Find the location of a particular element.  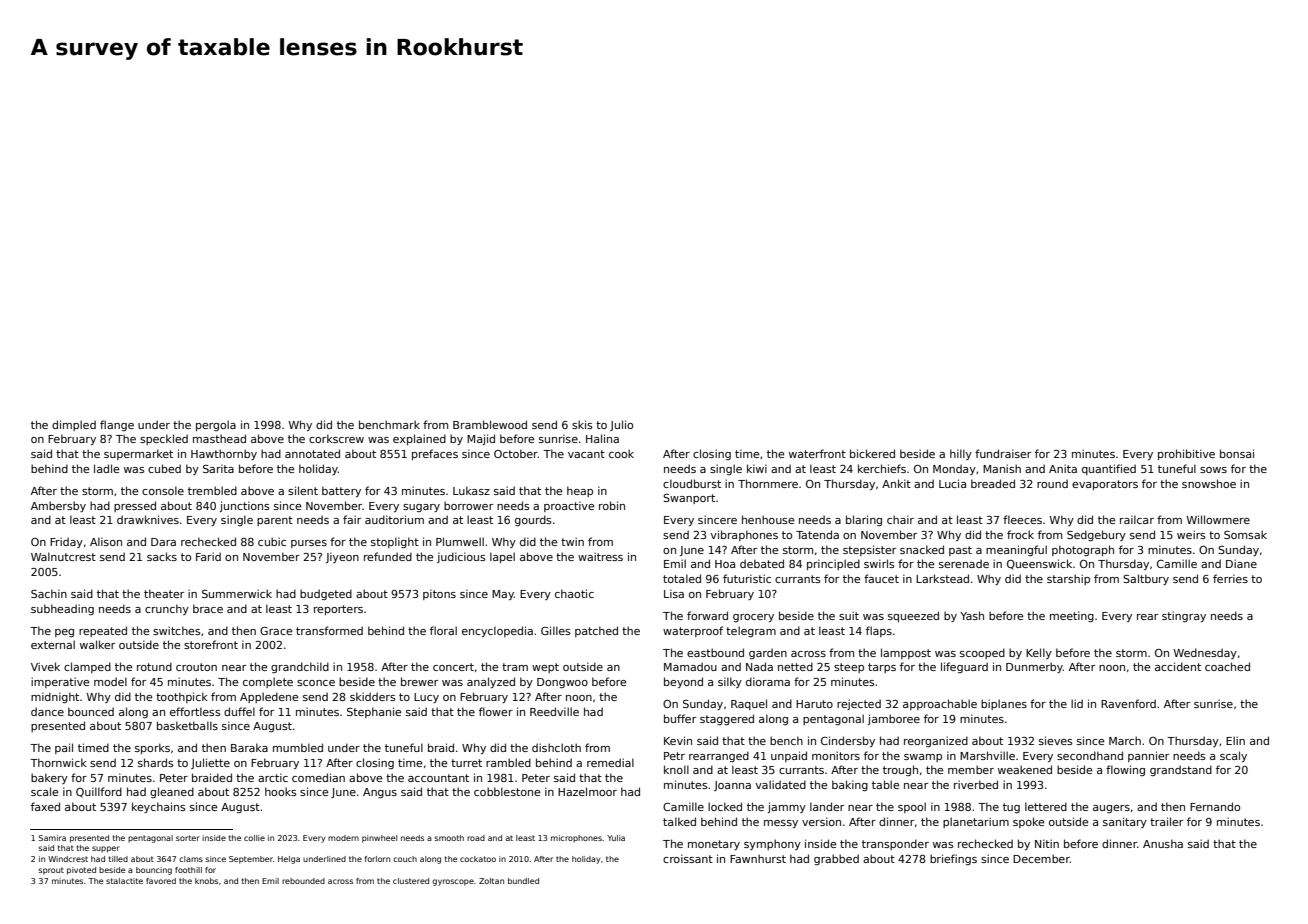

junctions is located at coordinates (245, 506).
